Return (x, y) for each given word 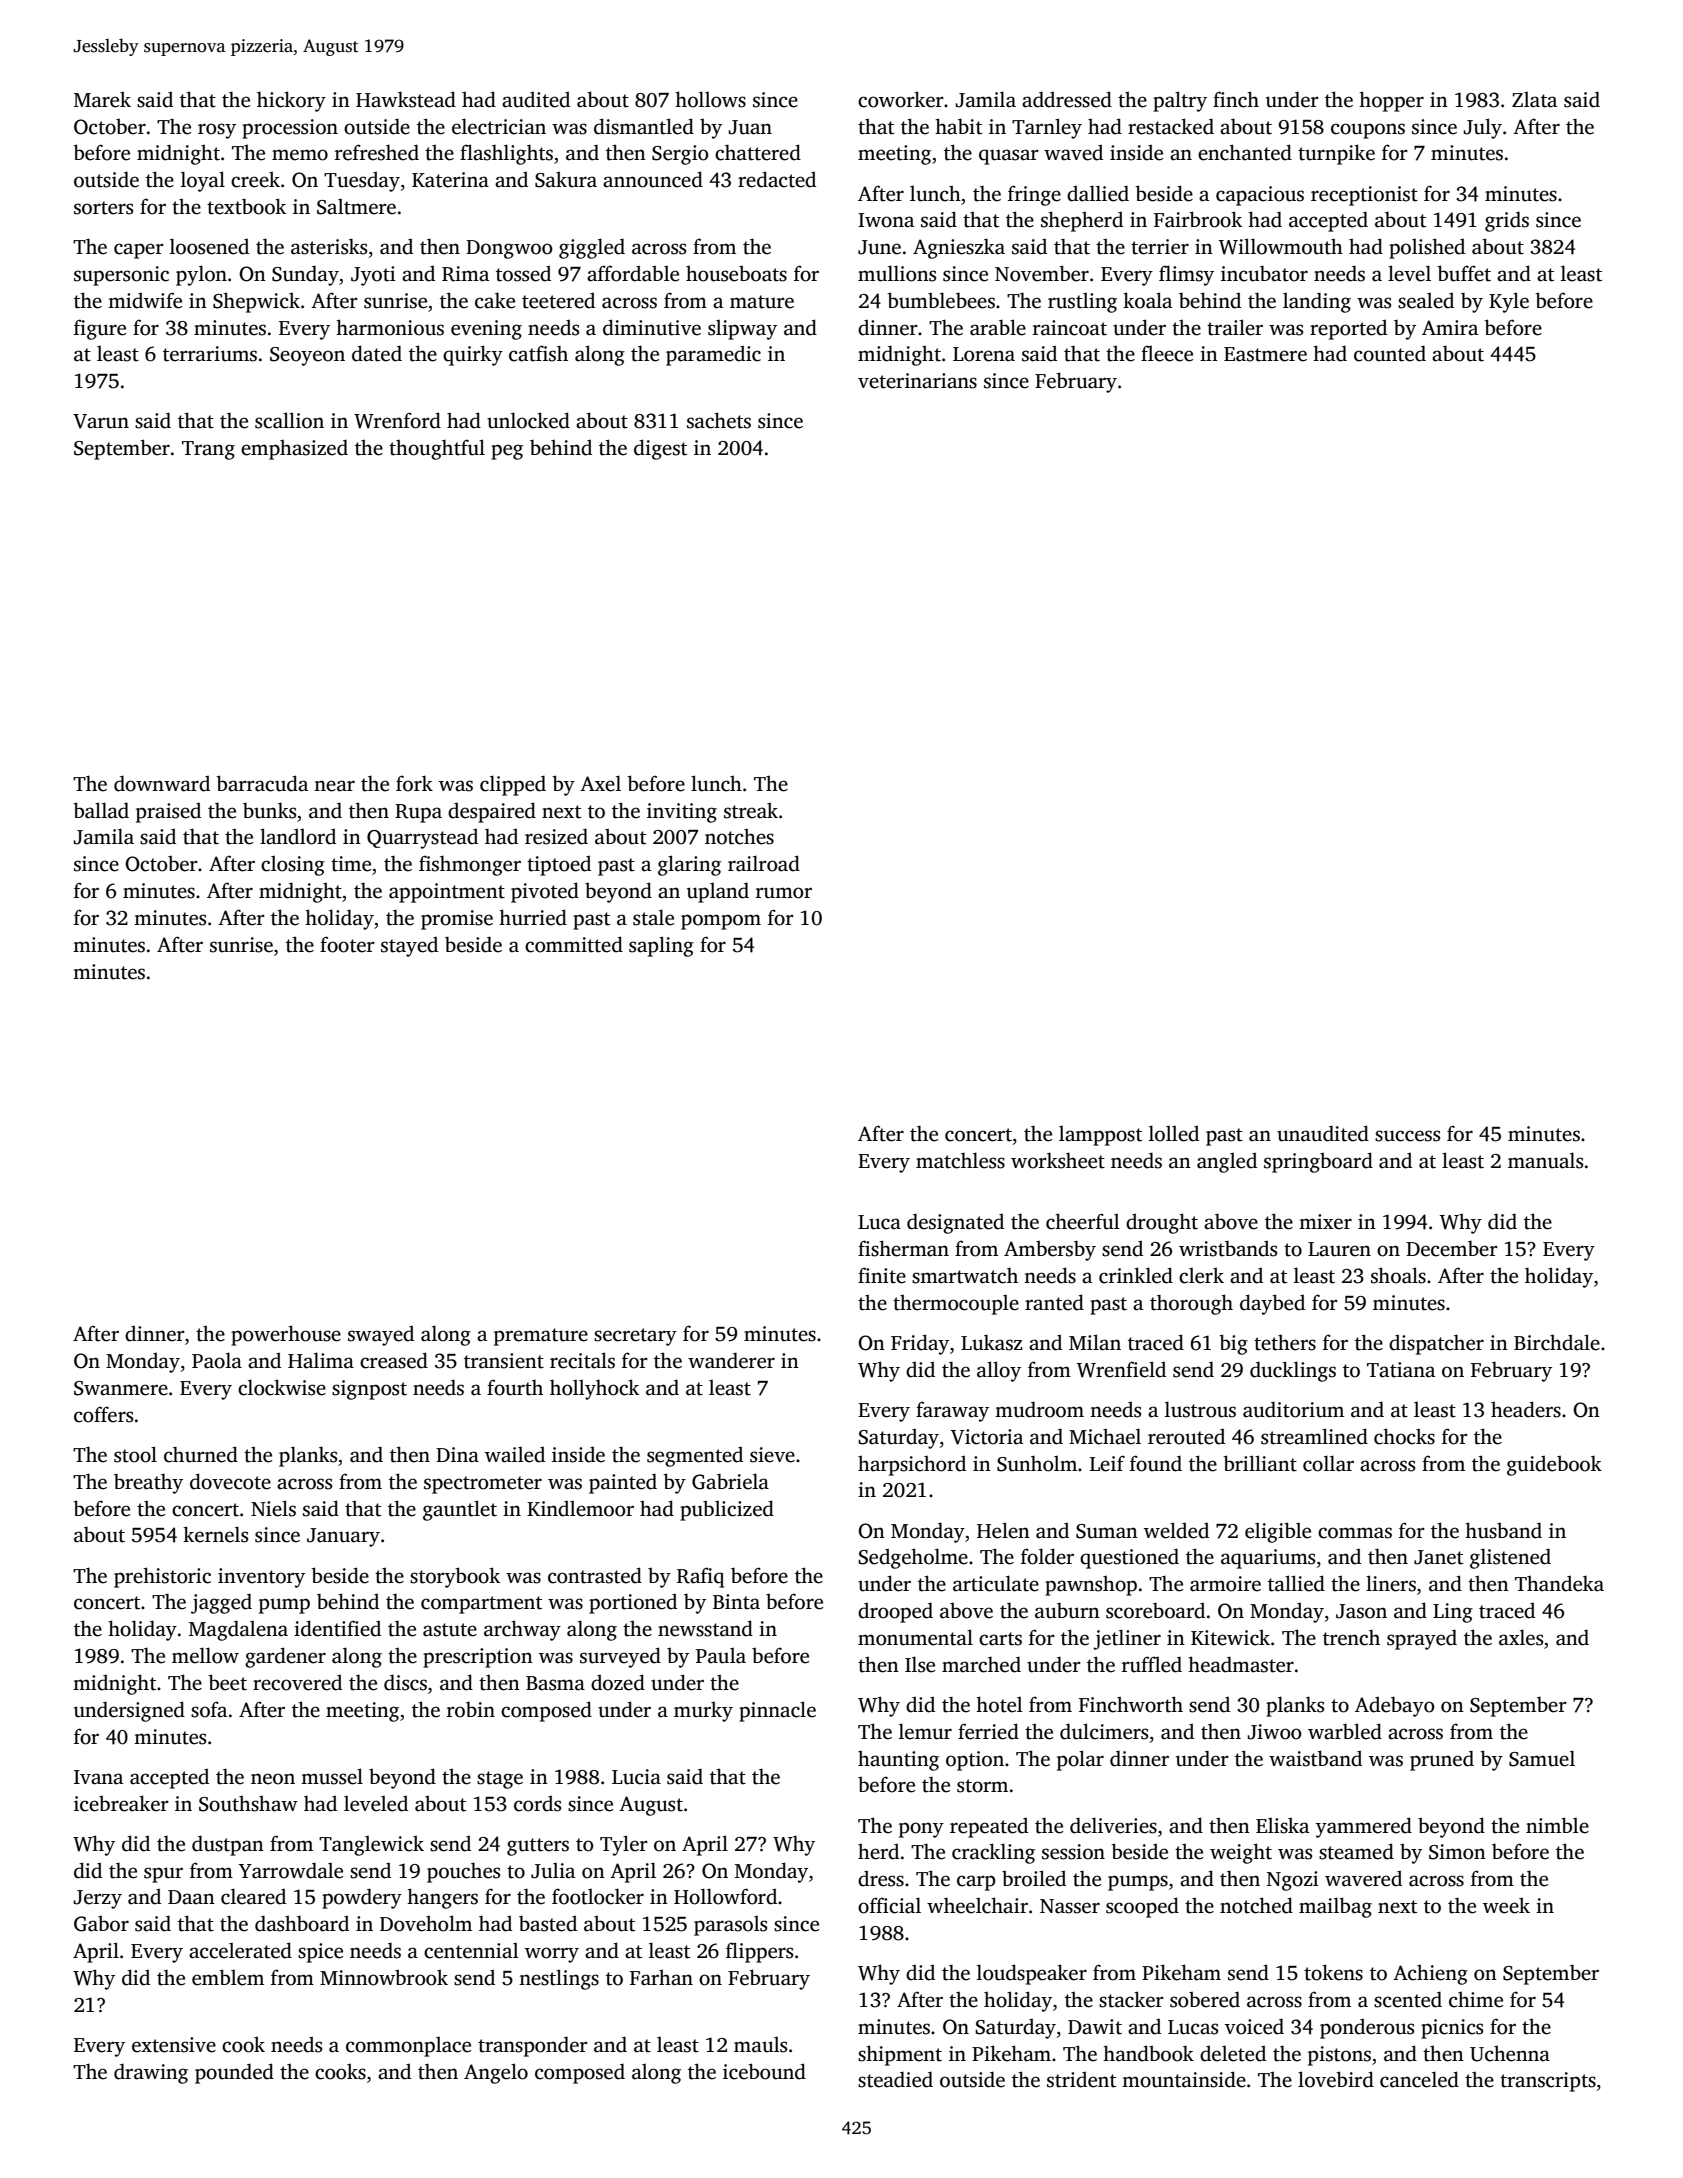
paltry (1180, 101)
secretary (635, 1337)
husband (1503, 1530)
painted (623, 1483)
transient (504, 1361)
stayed (409, 946)
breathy (148, 1483)
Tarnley (1047, 128)
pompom (721, 922)
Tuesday (362, 181)
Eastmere (1265, 354)
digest (660, 449)
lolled (1174, 1133)
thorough (1191, 1304)
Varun (101, 421)
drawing (151, 2073)
